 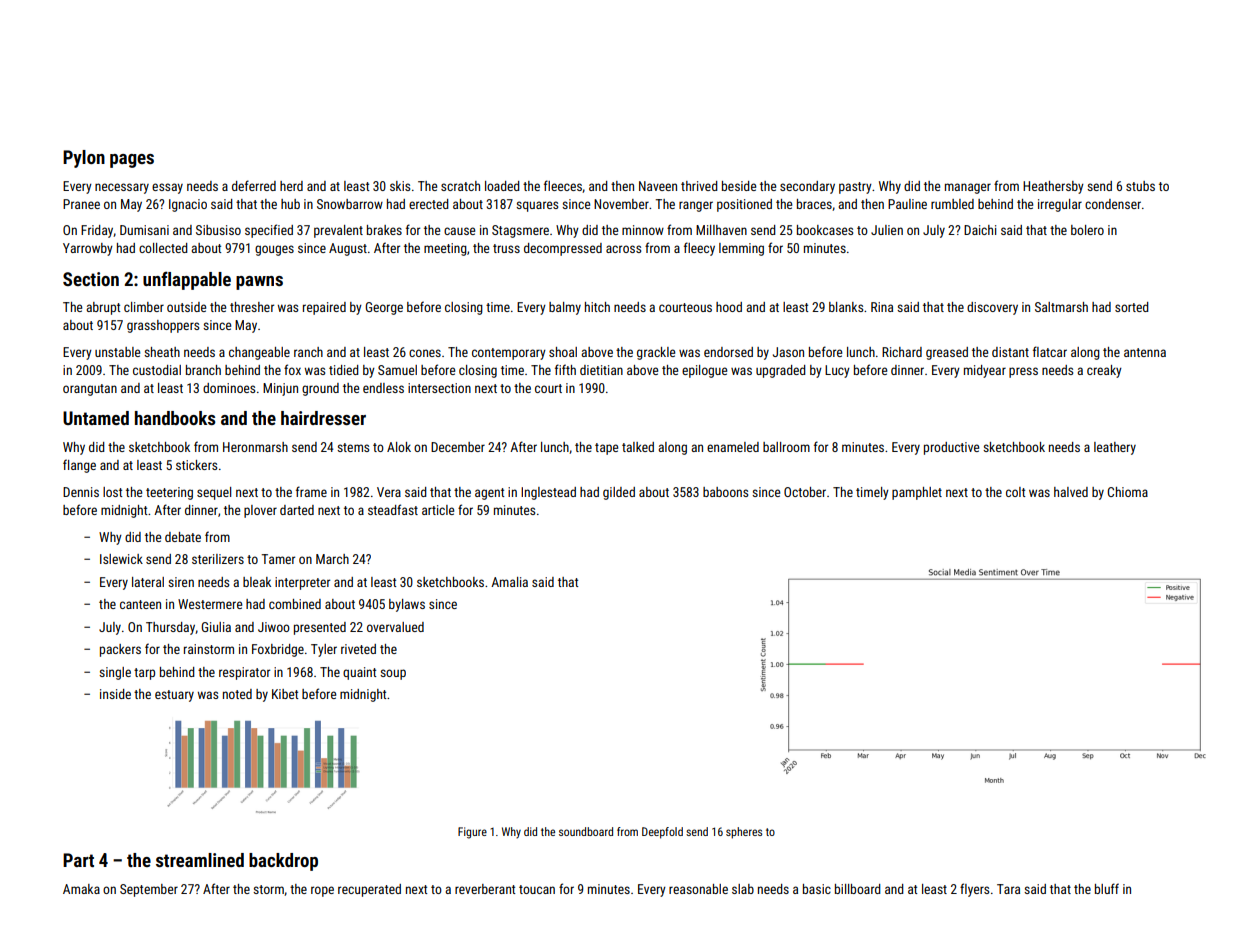 I want to click on fleeces, so click(x=563, y=185).
